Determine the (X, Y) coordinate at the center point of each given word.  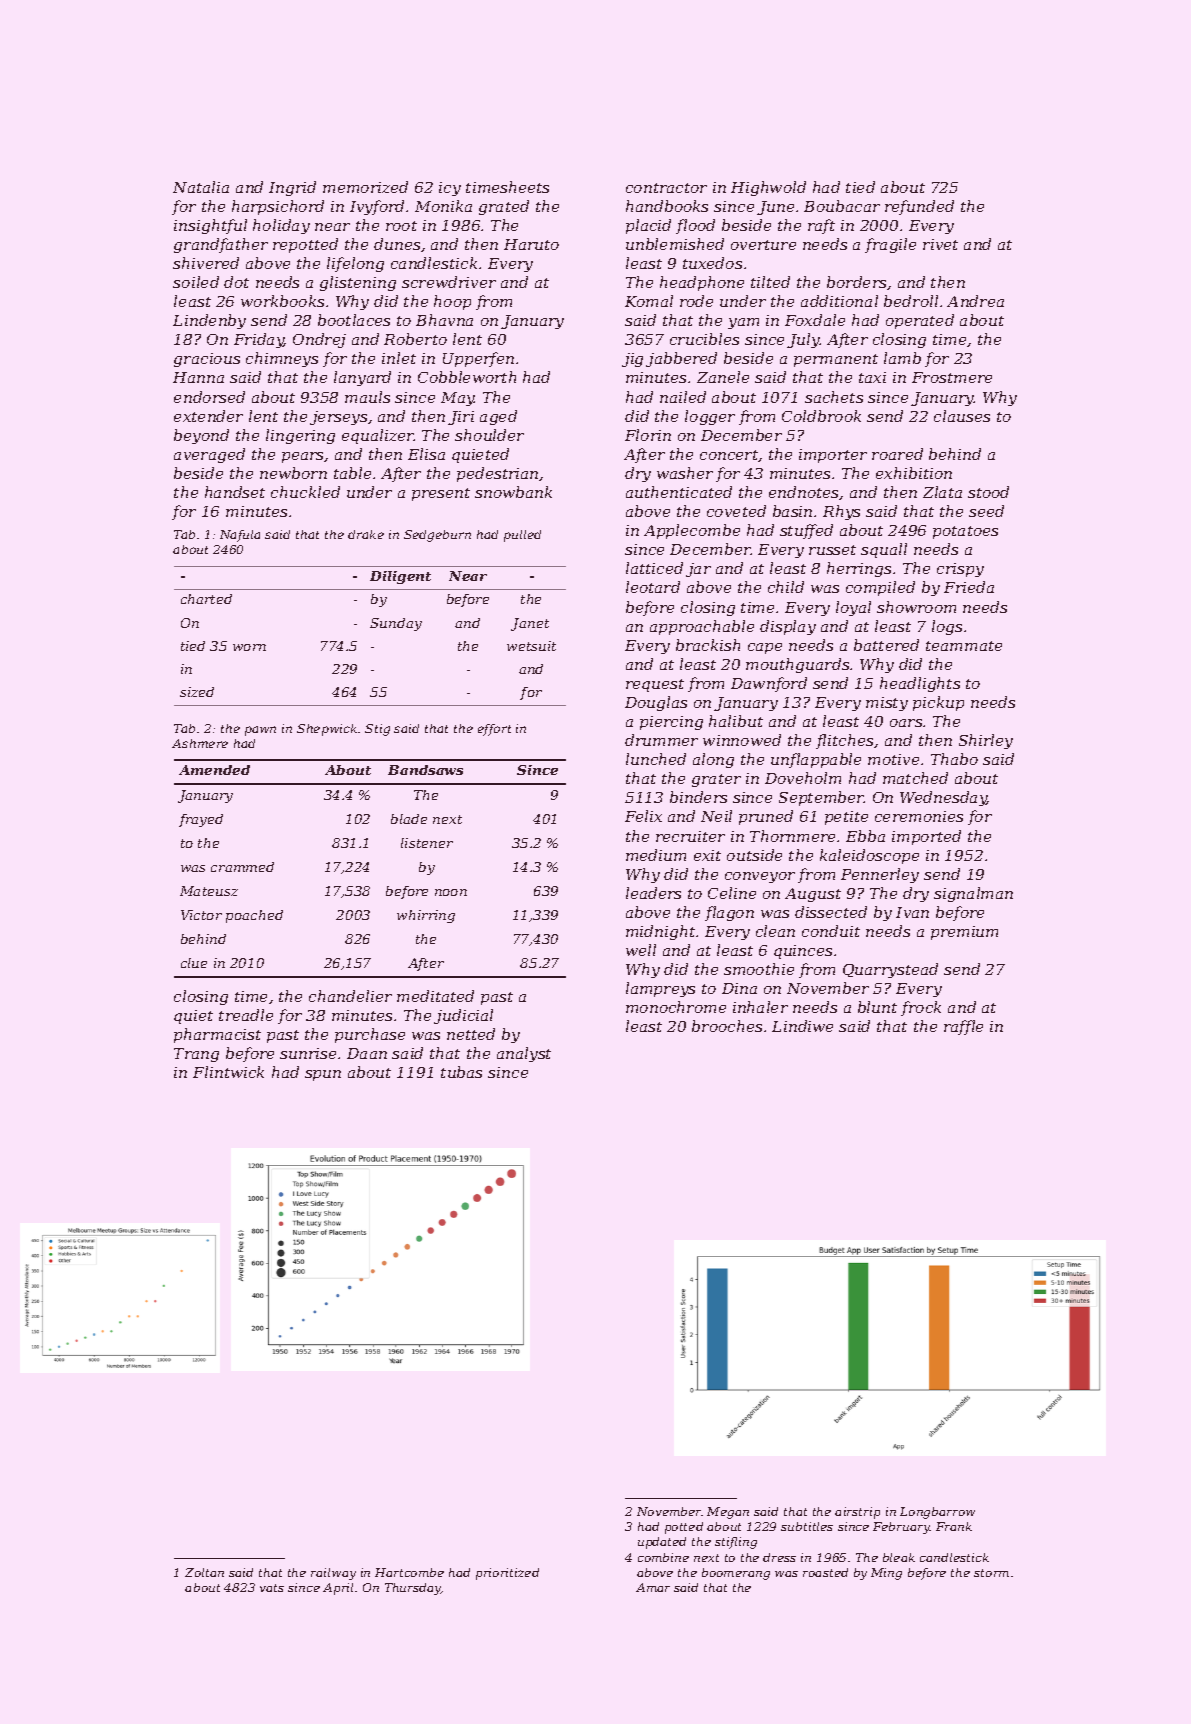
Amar (653, 1587)
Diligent (400, 577)
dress (779, 1557)
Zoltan (204, 1572)
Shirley (986, 741)
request (655, 685)
